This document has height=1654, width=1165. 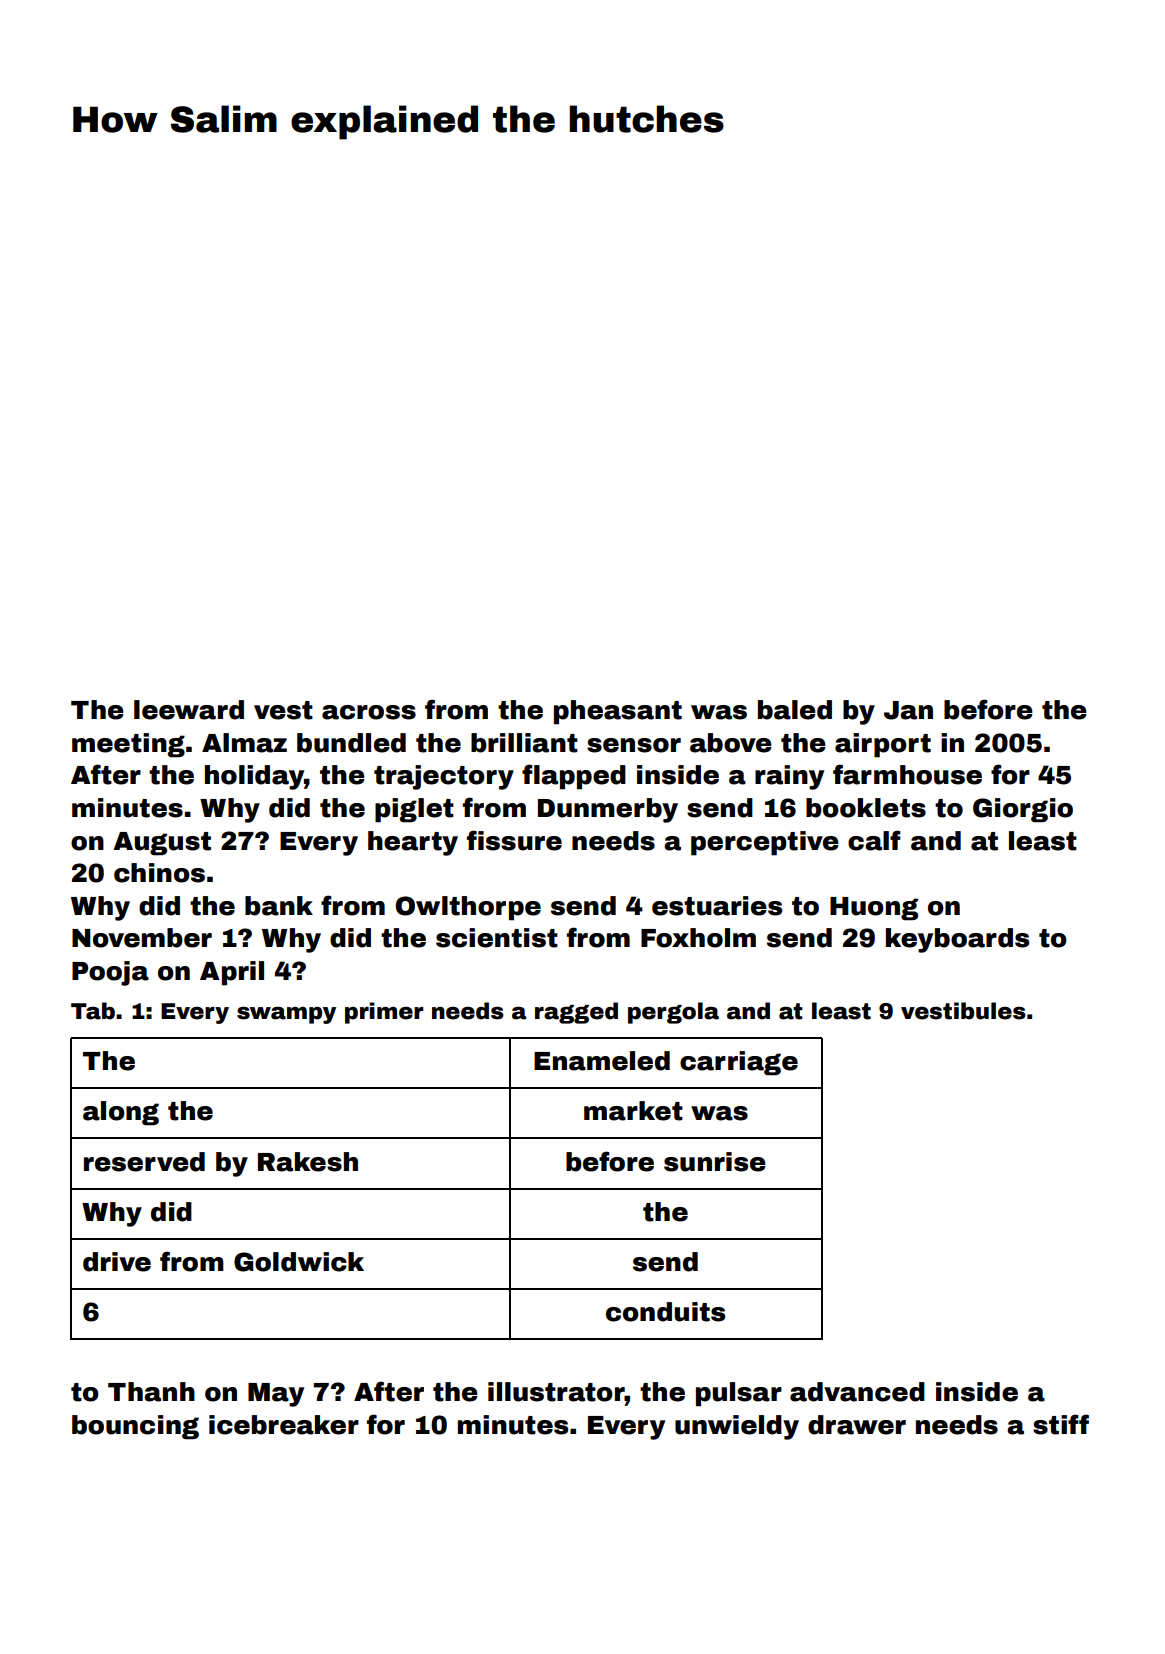 I want to click on Enameled, so click(x=602, y=1061).
